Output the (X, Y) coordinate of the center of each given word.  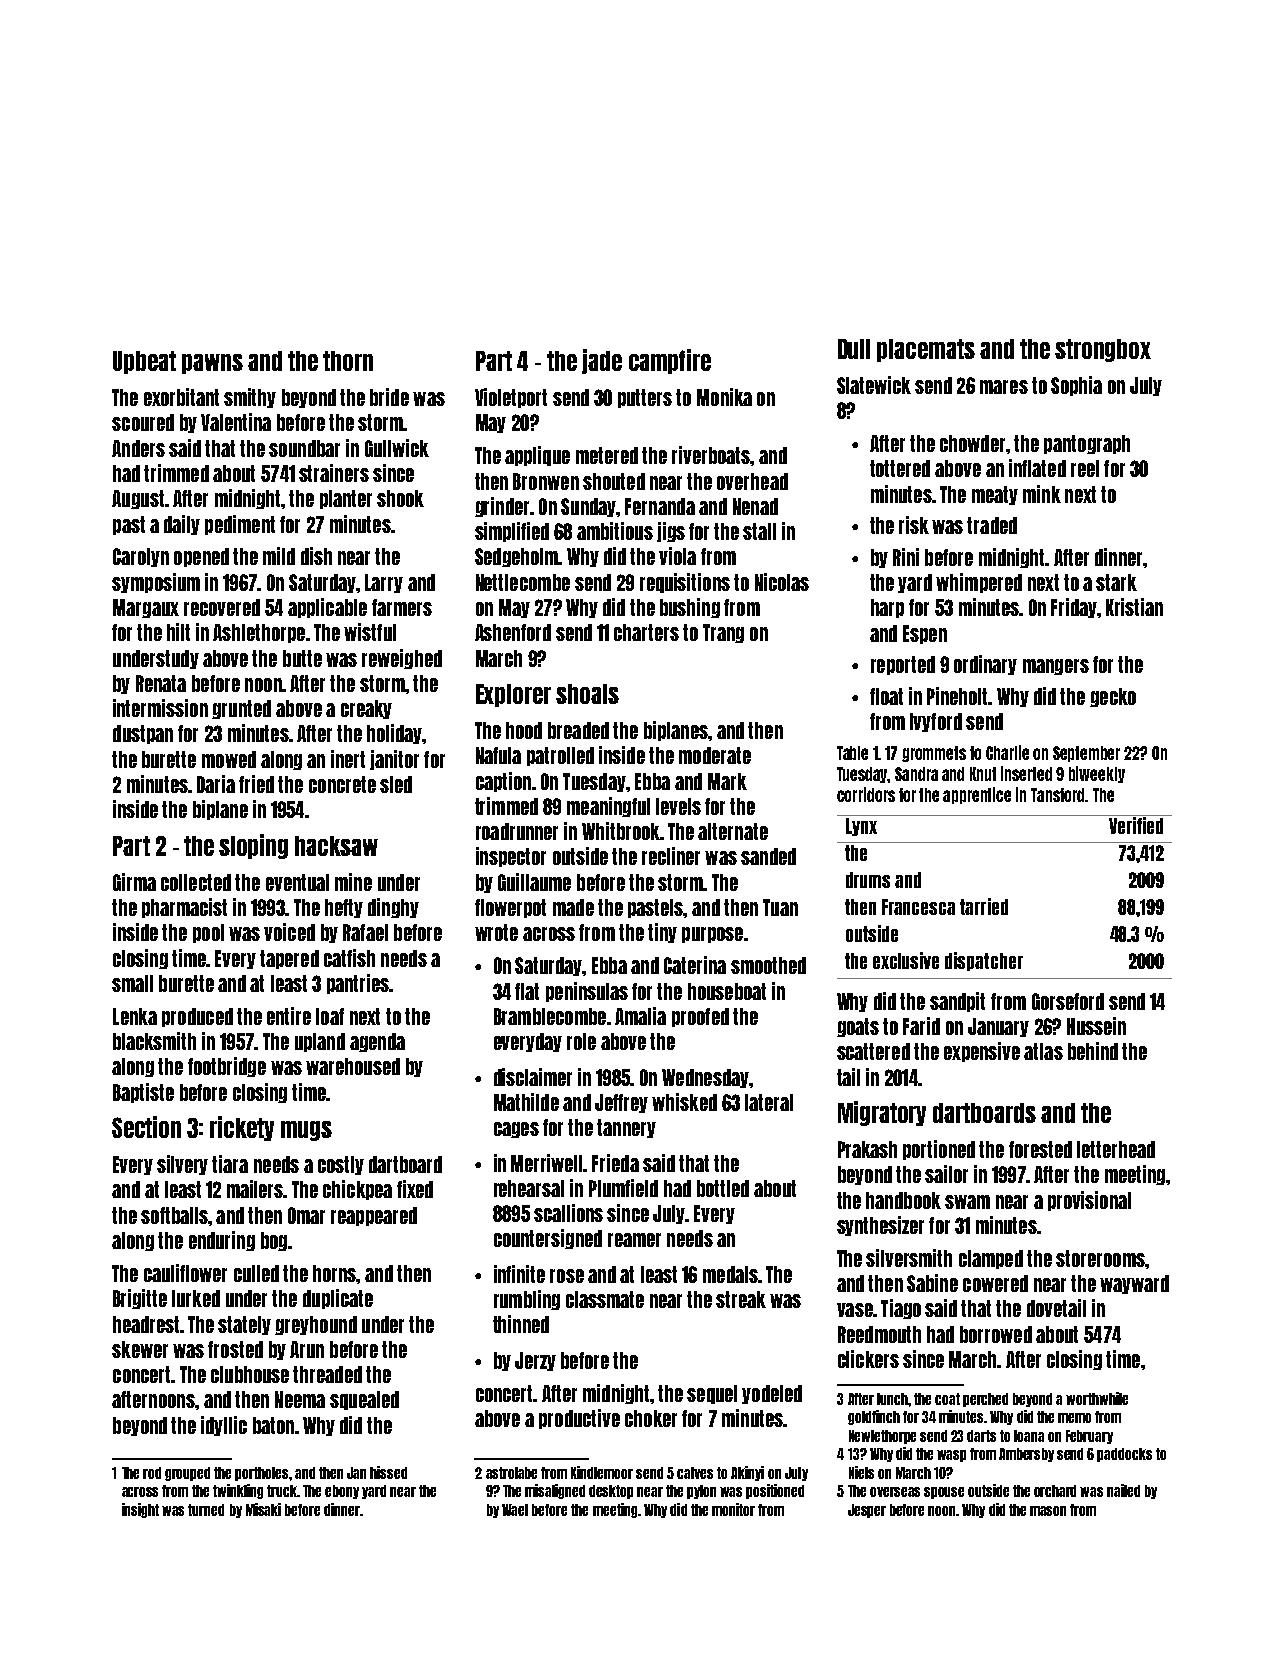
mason (1048, 1511)
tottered (900, 468)
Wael (515, 1510)
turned (206, 1510)
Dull (854, 349)
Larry (384, 583)
